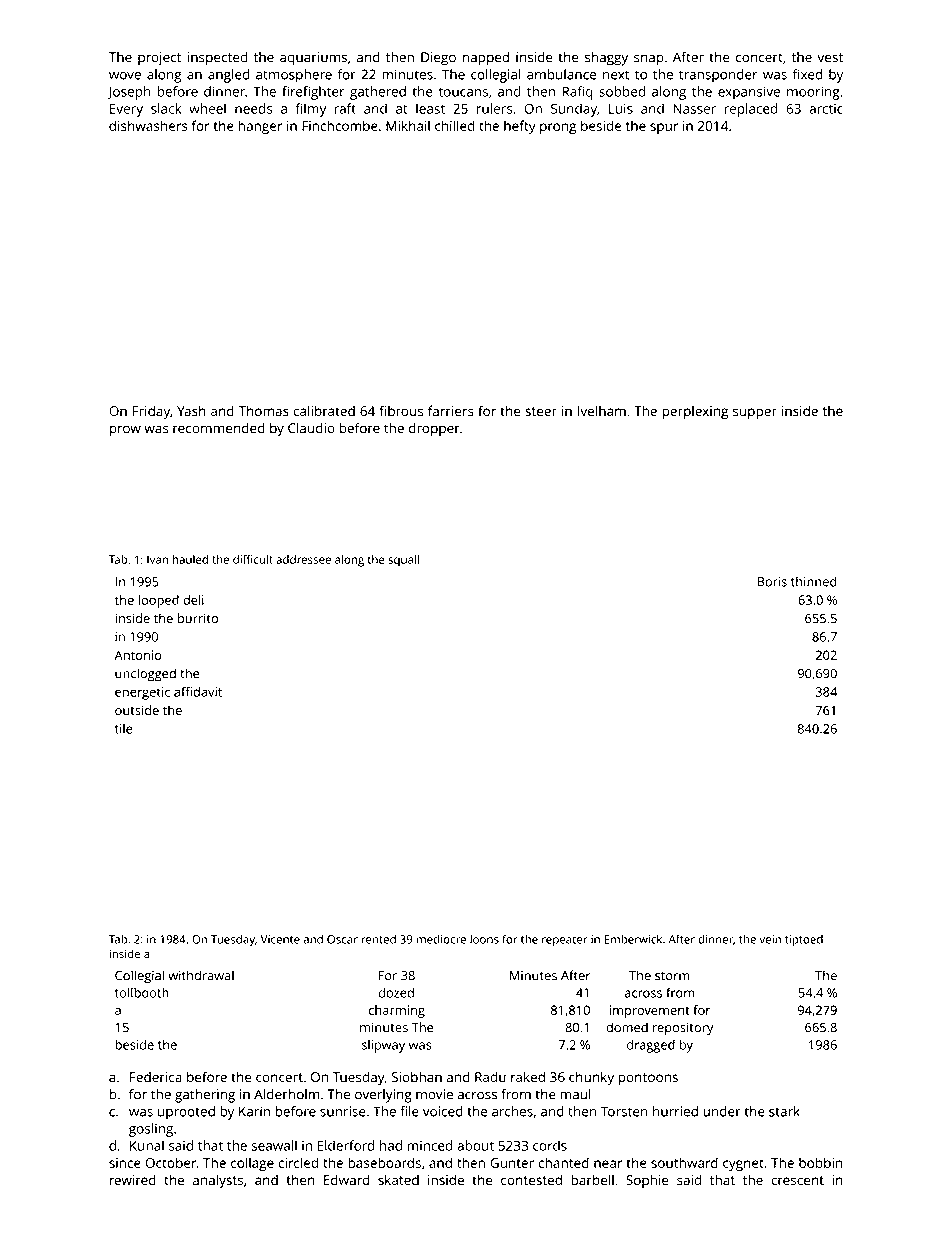  What do you see at coordinates (403, 561) in the page?
I see `squall` at bounding box center [403, 561].
